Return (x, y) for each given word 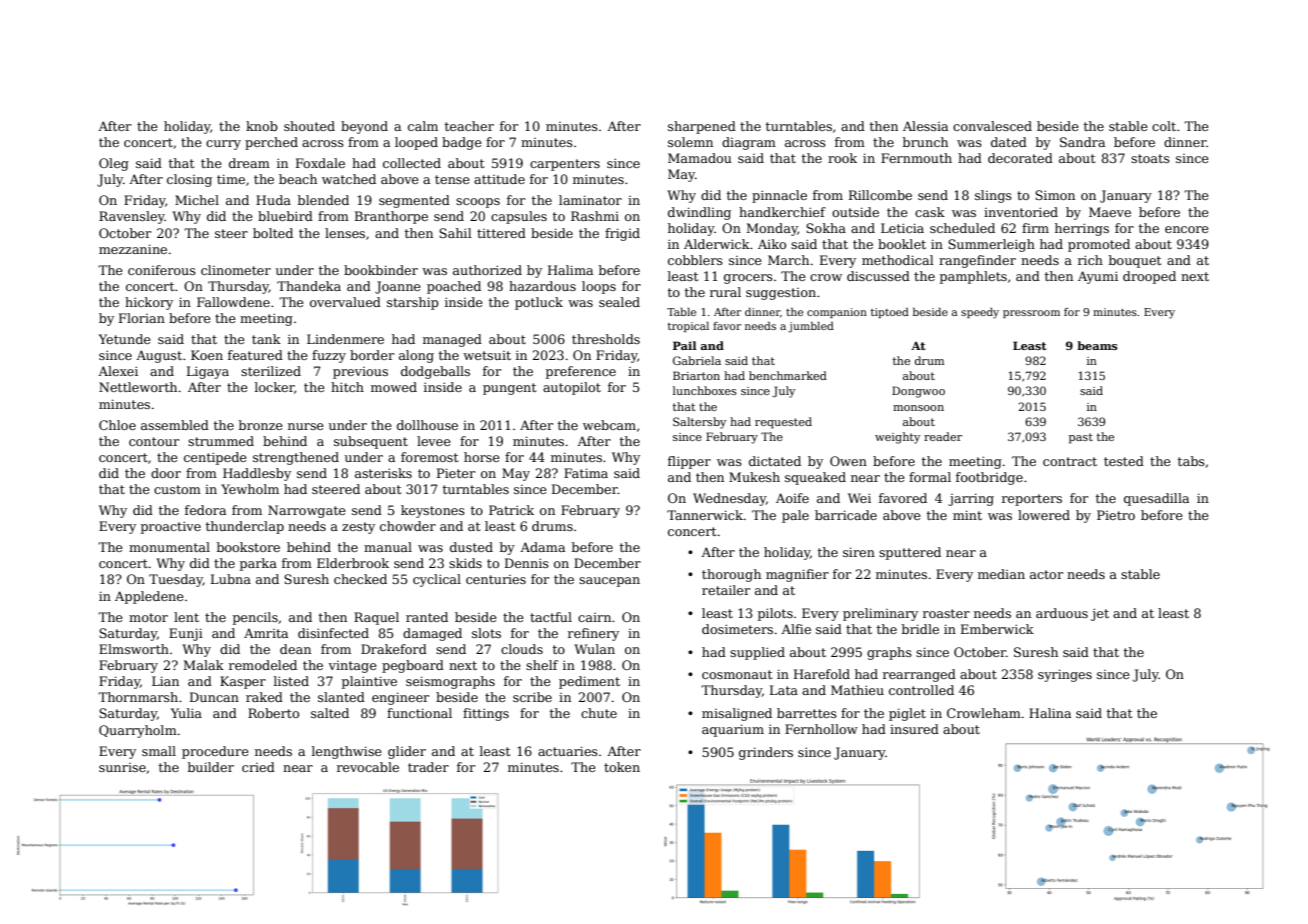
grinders (766, 753)
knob (262, 126)
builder (211, 767)
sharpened (702, 127)
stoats (1150, 158)
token (622, 767)
